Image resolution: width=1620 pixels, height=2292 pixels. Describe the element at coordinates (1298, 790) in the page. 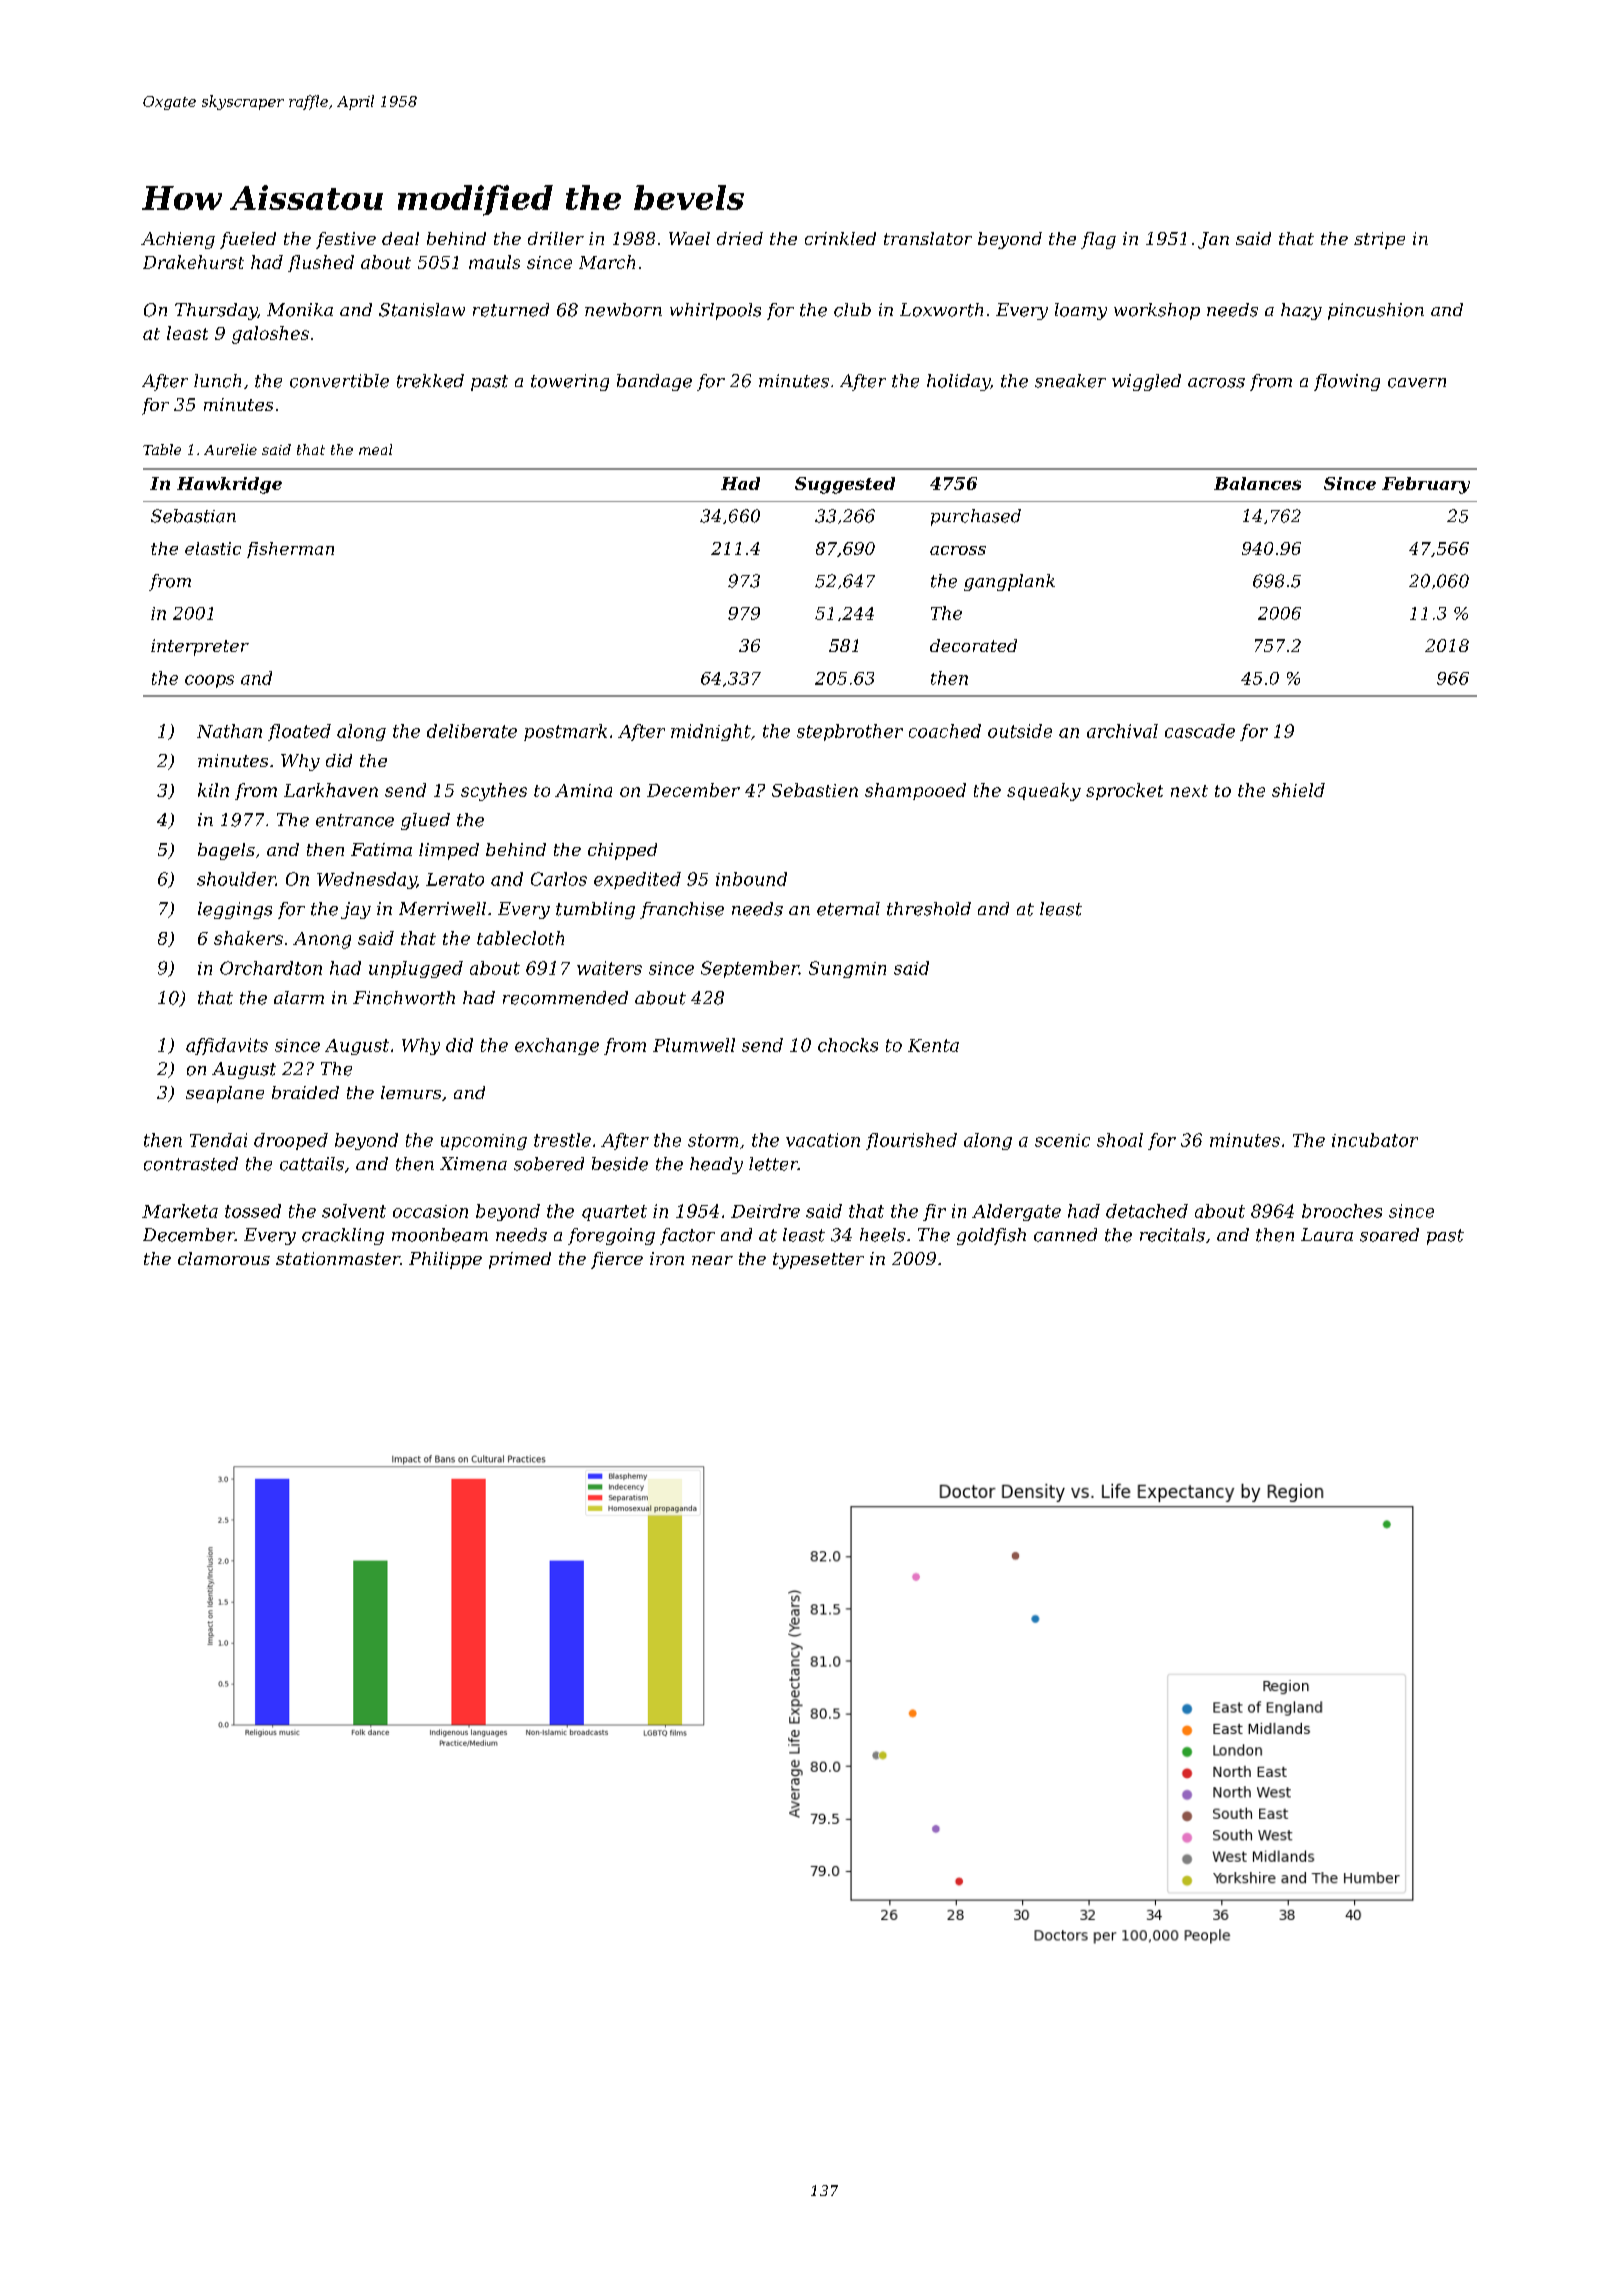

I see `shield` at that location.
